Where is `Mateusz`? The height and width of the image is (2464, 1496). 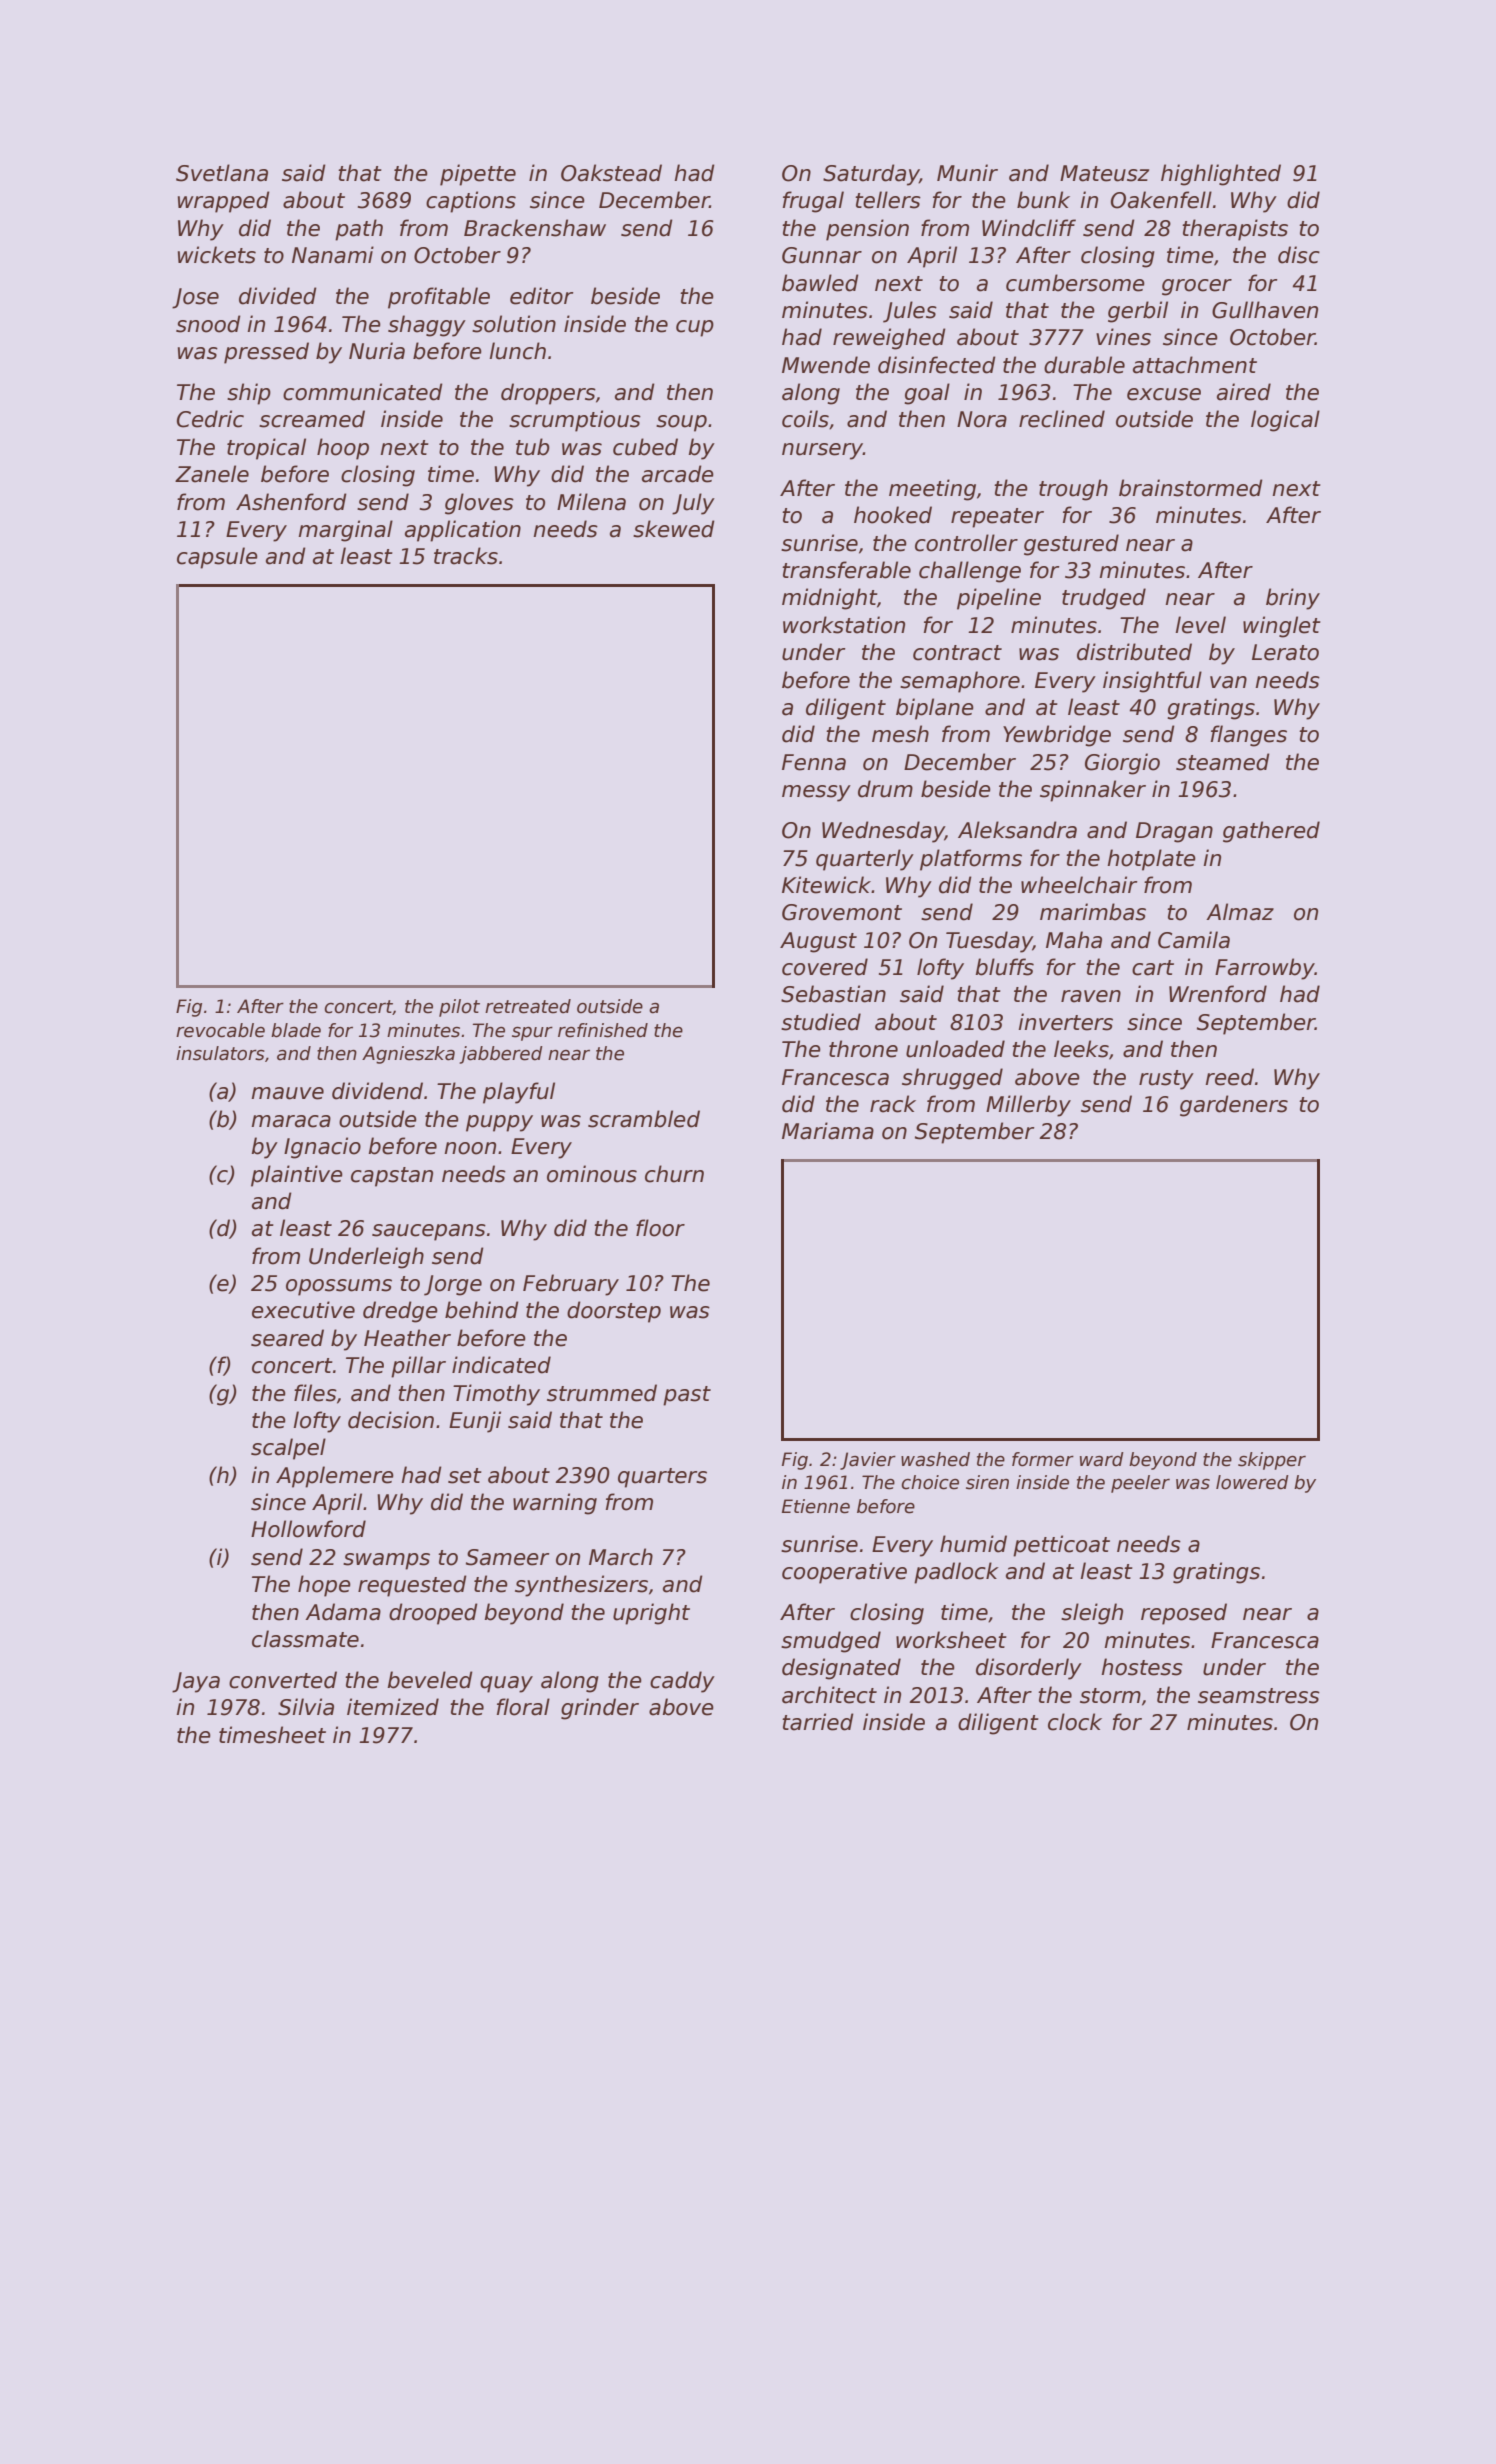
Mateusz is located at coordinates (1104, 173).
